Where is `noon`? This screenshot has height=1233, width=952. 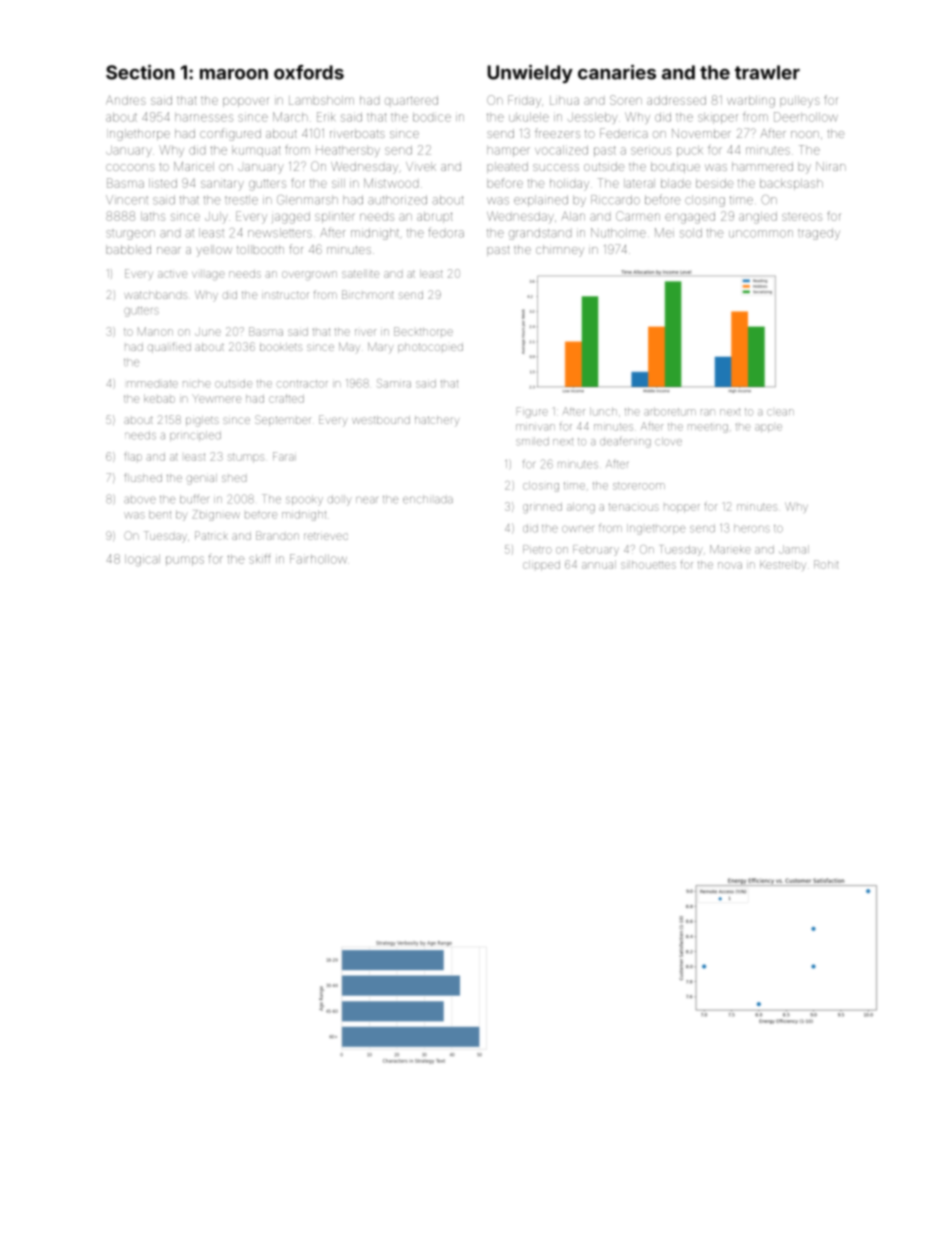
noon is located at coordinates (805, 134).
